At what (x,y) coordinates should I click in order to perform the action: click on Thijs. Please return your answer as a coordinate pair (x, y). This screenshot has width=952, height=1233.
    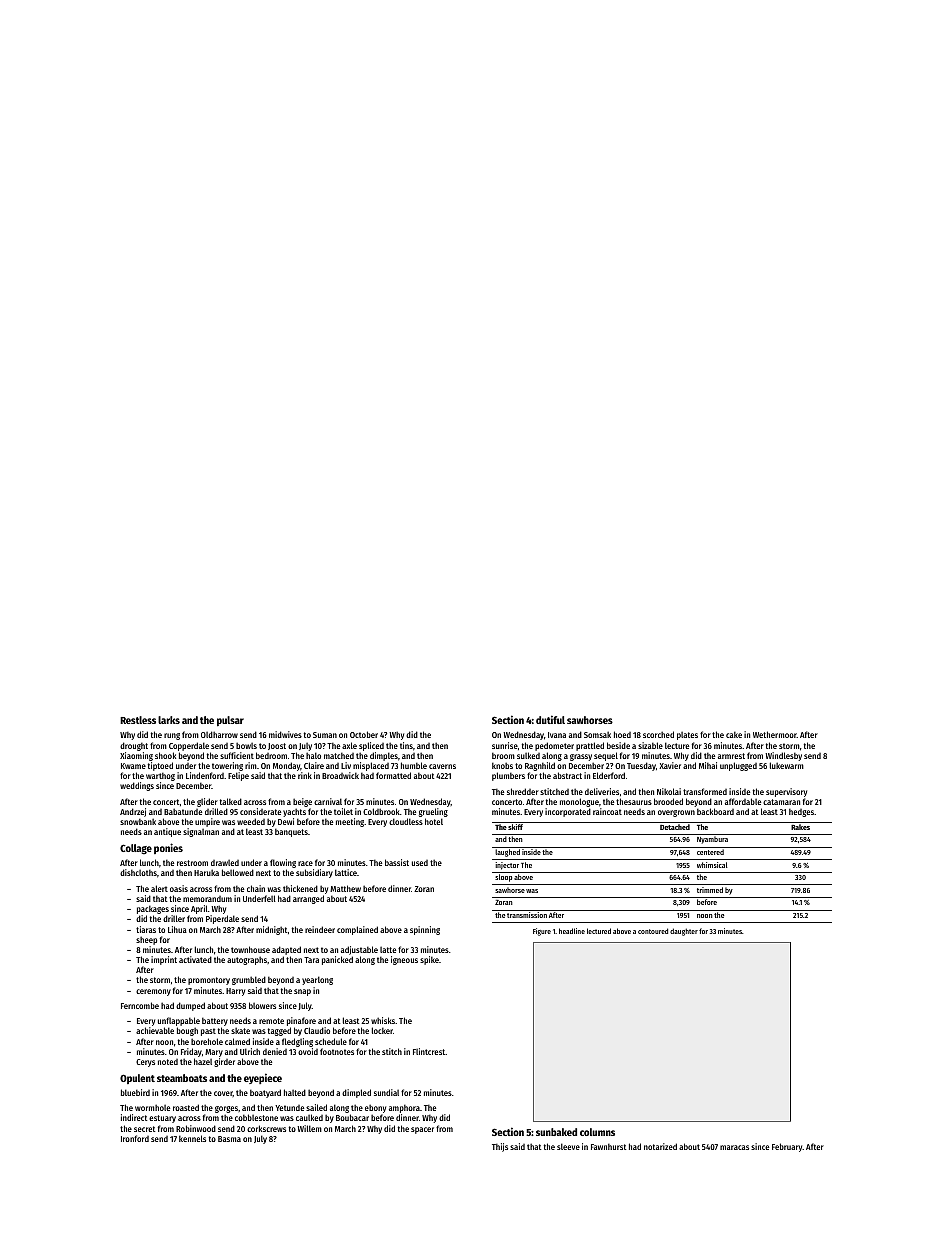
    Looking at the image, I should click on (500, 1147).
